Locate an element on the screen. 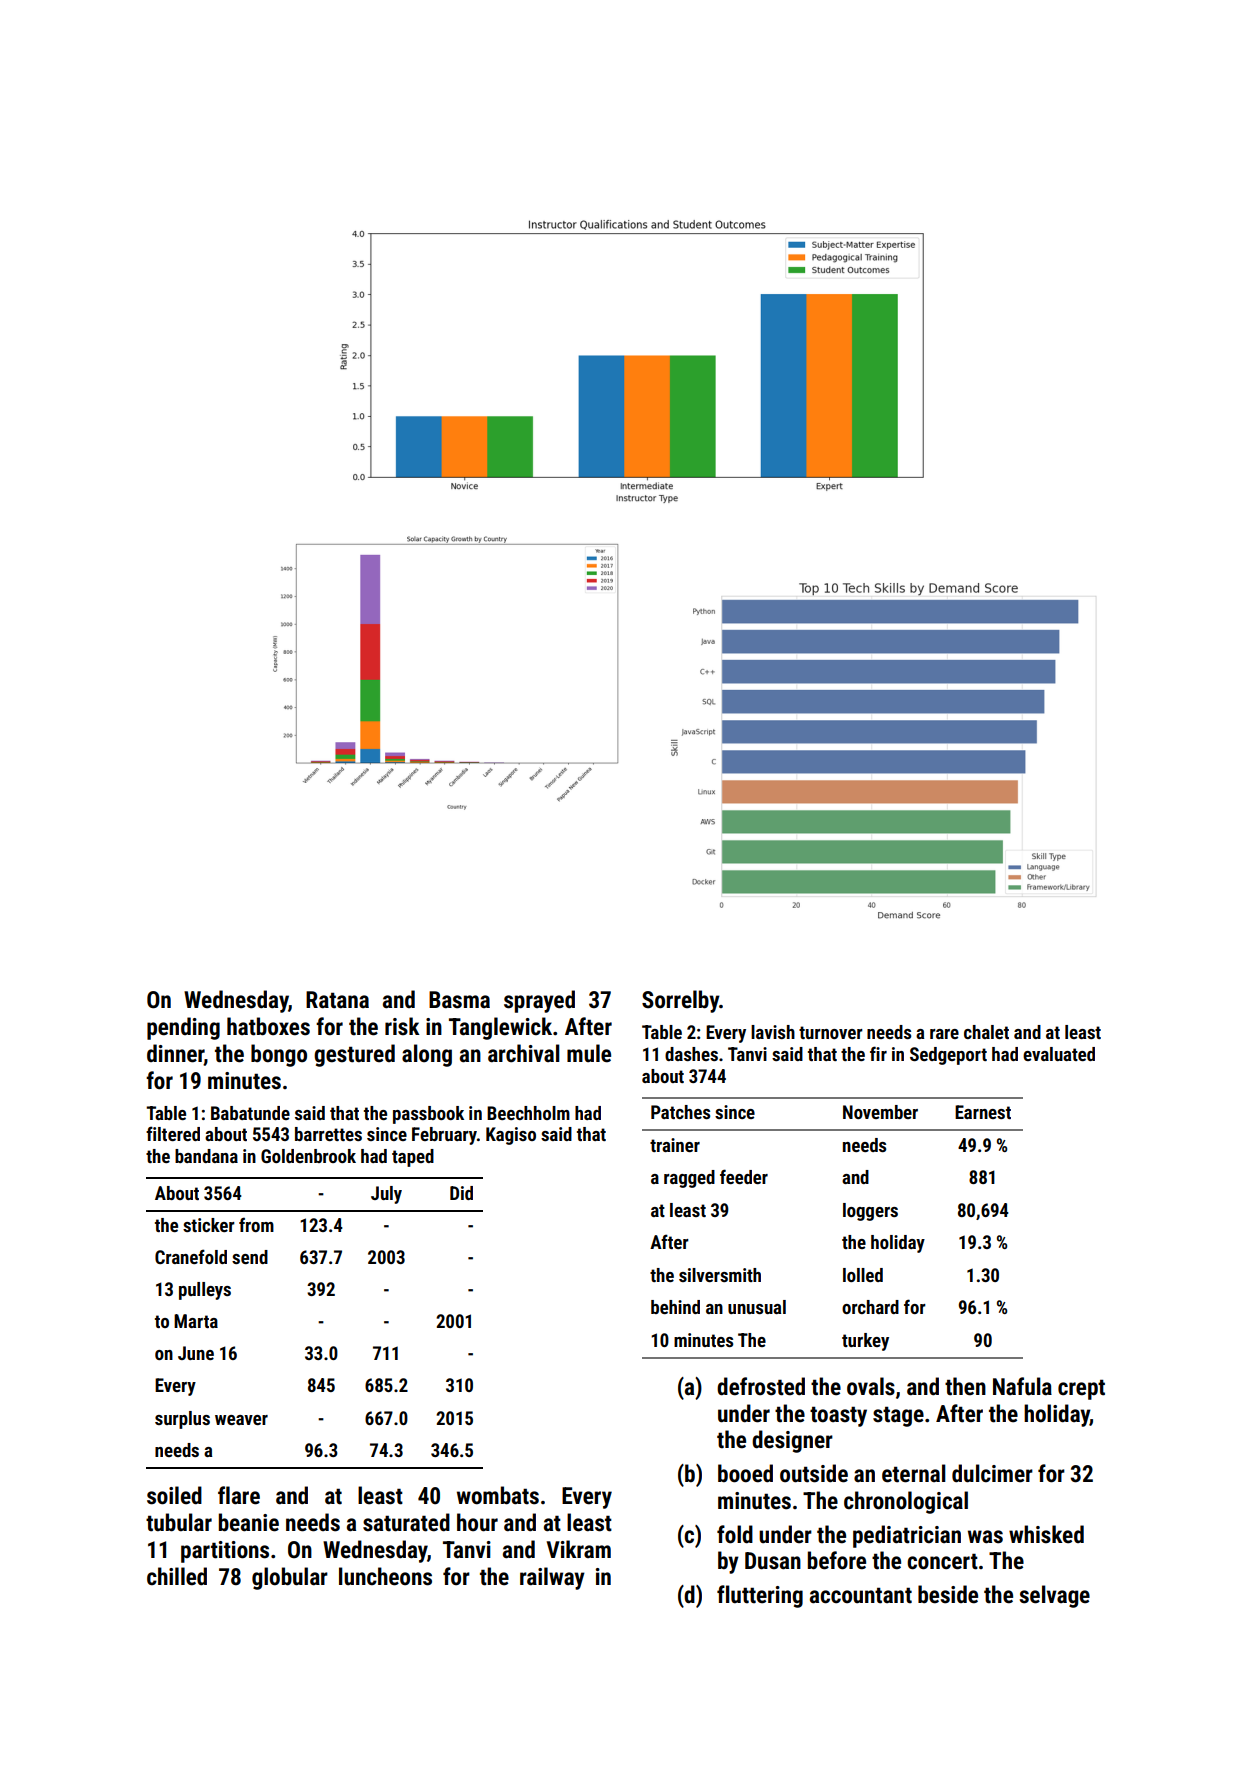  booed is located at coordinates (745, 1473).
